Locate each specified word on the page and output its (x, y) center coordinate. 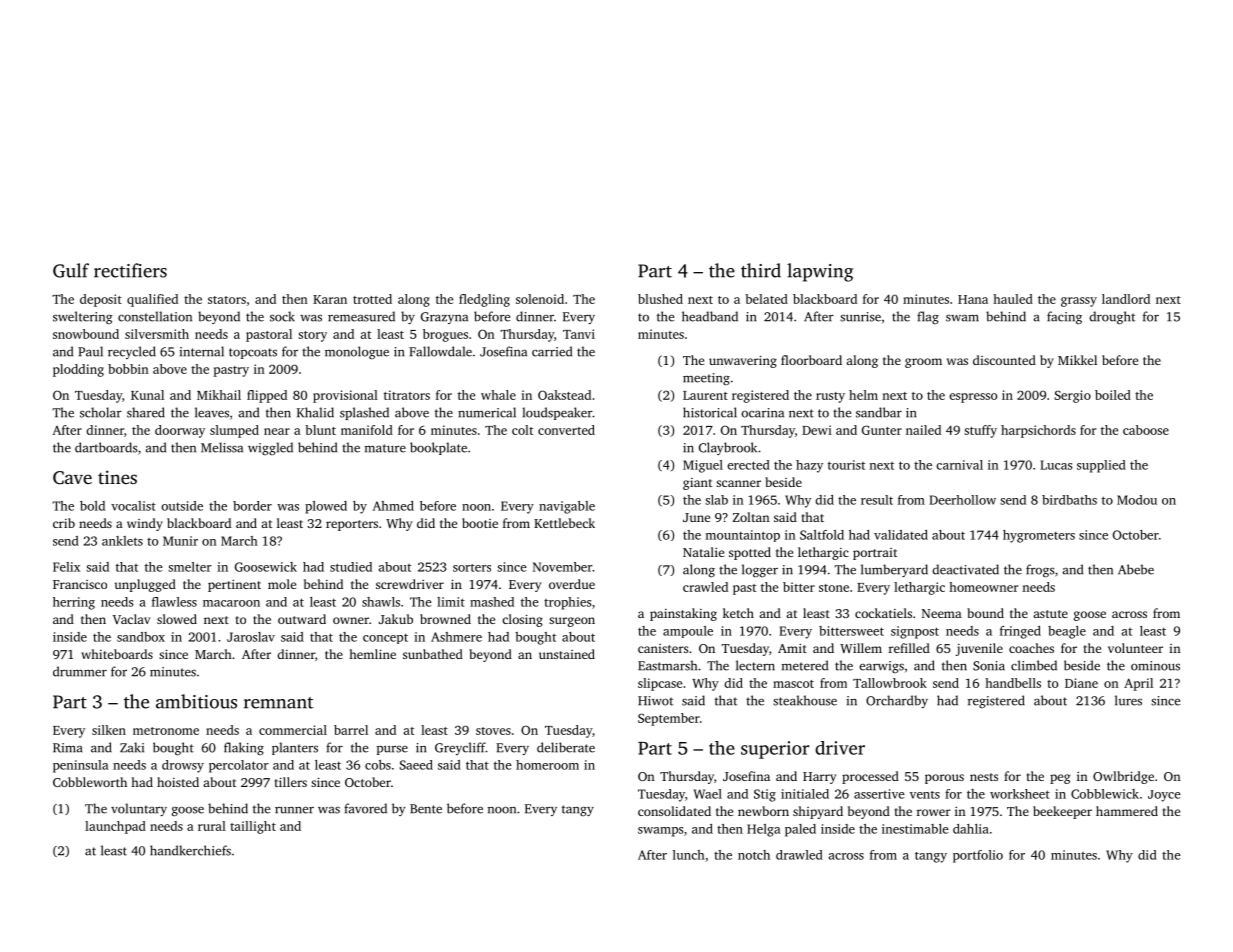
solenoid (540, 299)
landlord (1126, 299)
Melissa (222, 447)
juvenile (979, 649)
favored (365, 808)
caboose (1146, 430)
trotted (372, 299)
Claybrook (728, 448)
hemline (373, 654)
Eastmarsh (667, 665)
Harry (819, 778)
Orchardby (897, 701)
